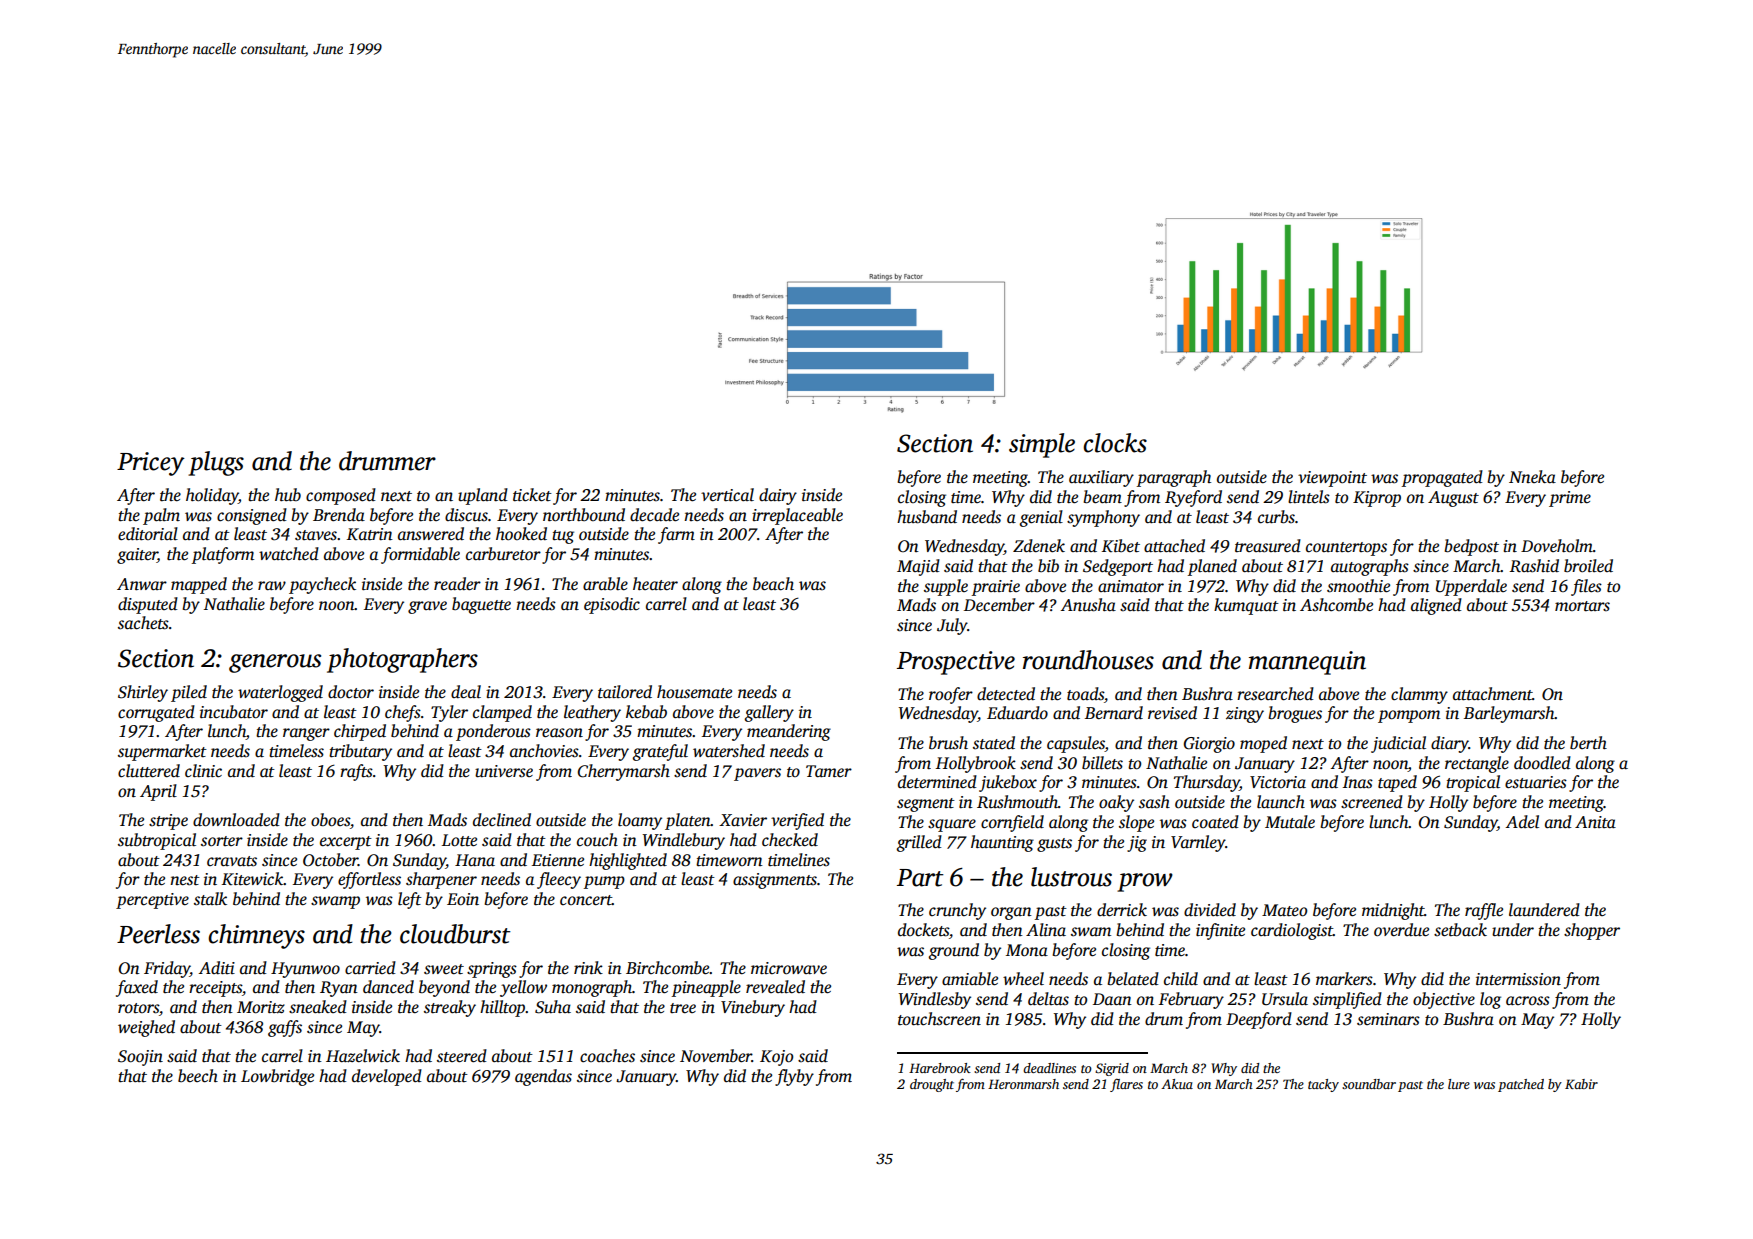 The width and height of the screenshot is (1753, 1239). I want to click on Majid, so click(918, 567).
